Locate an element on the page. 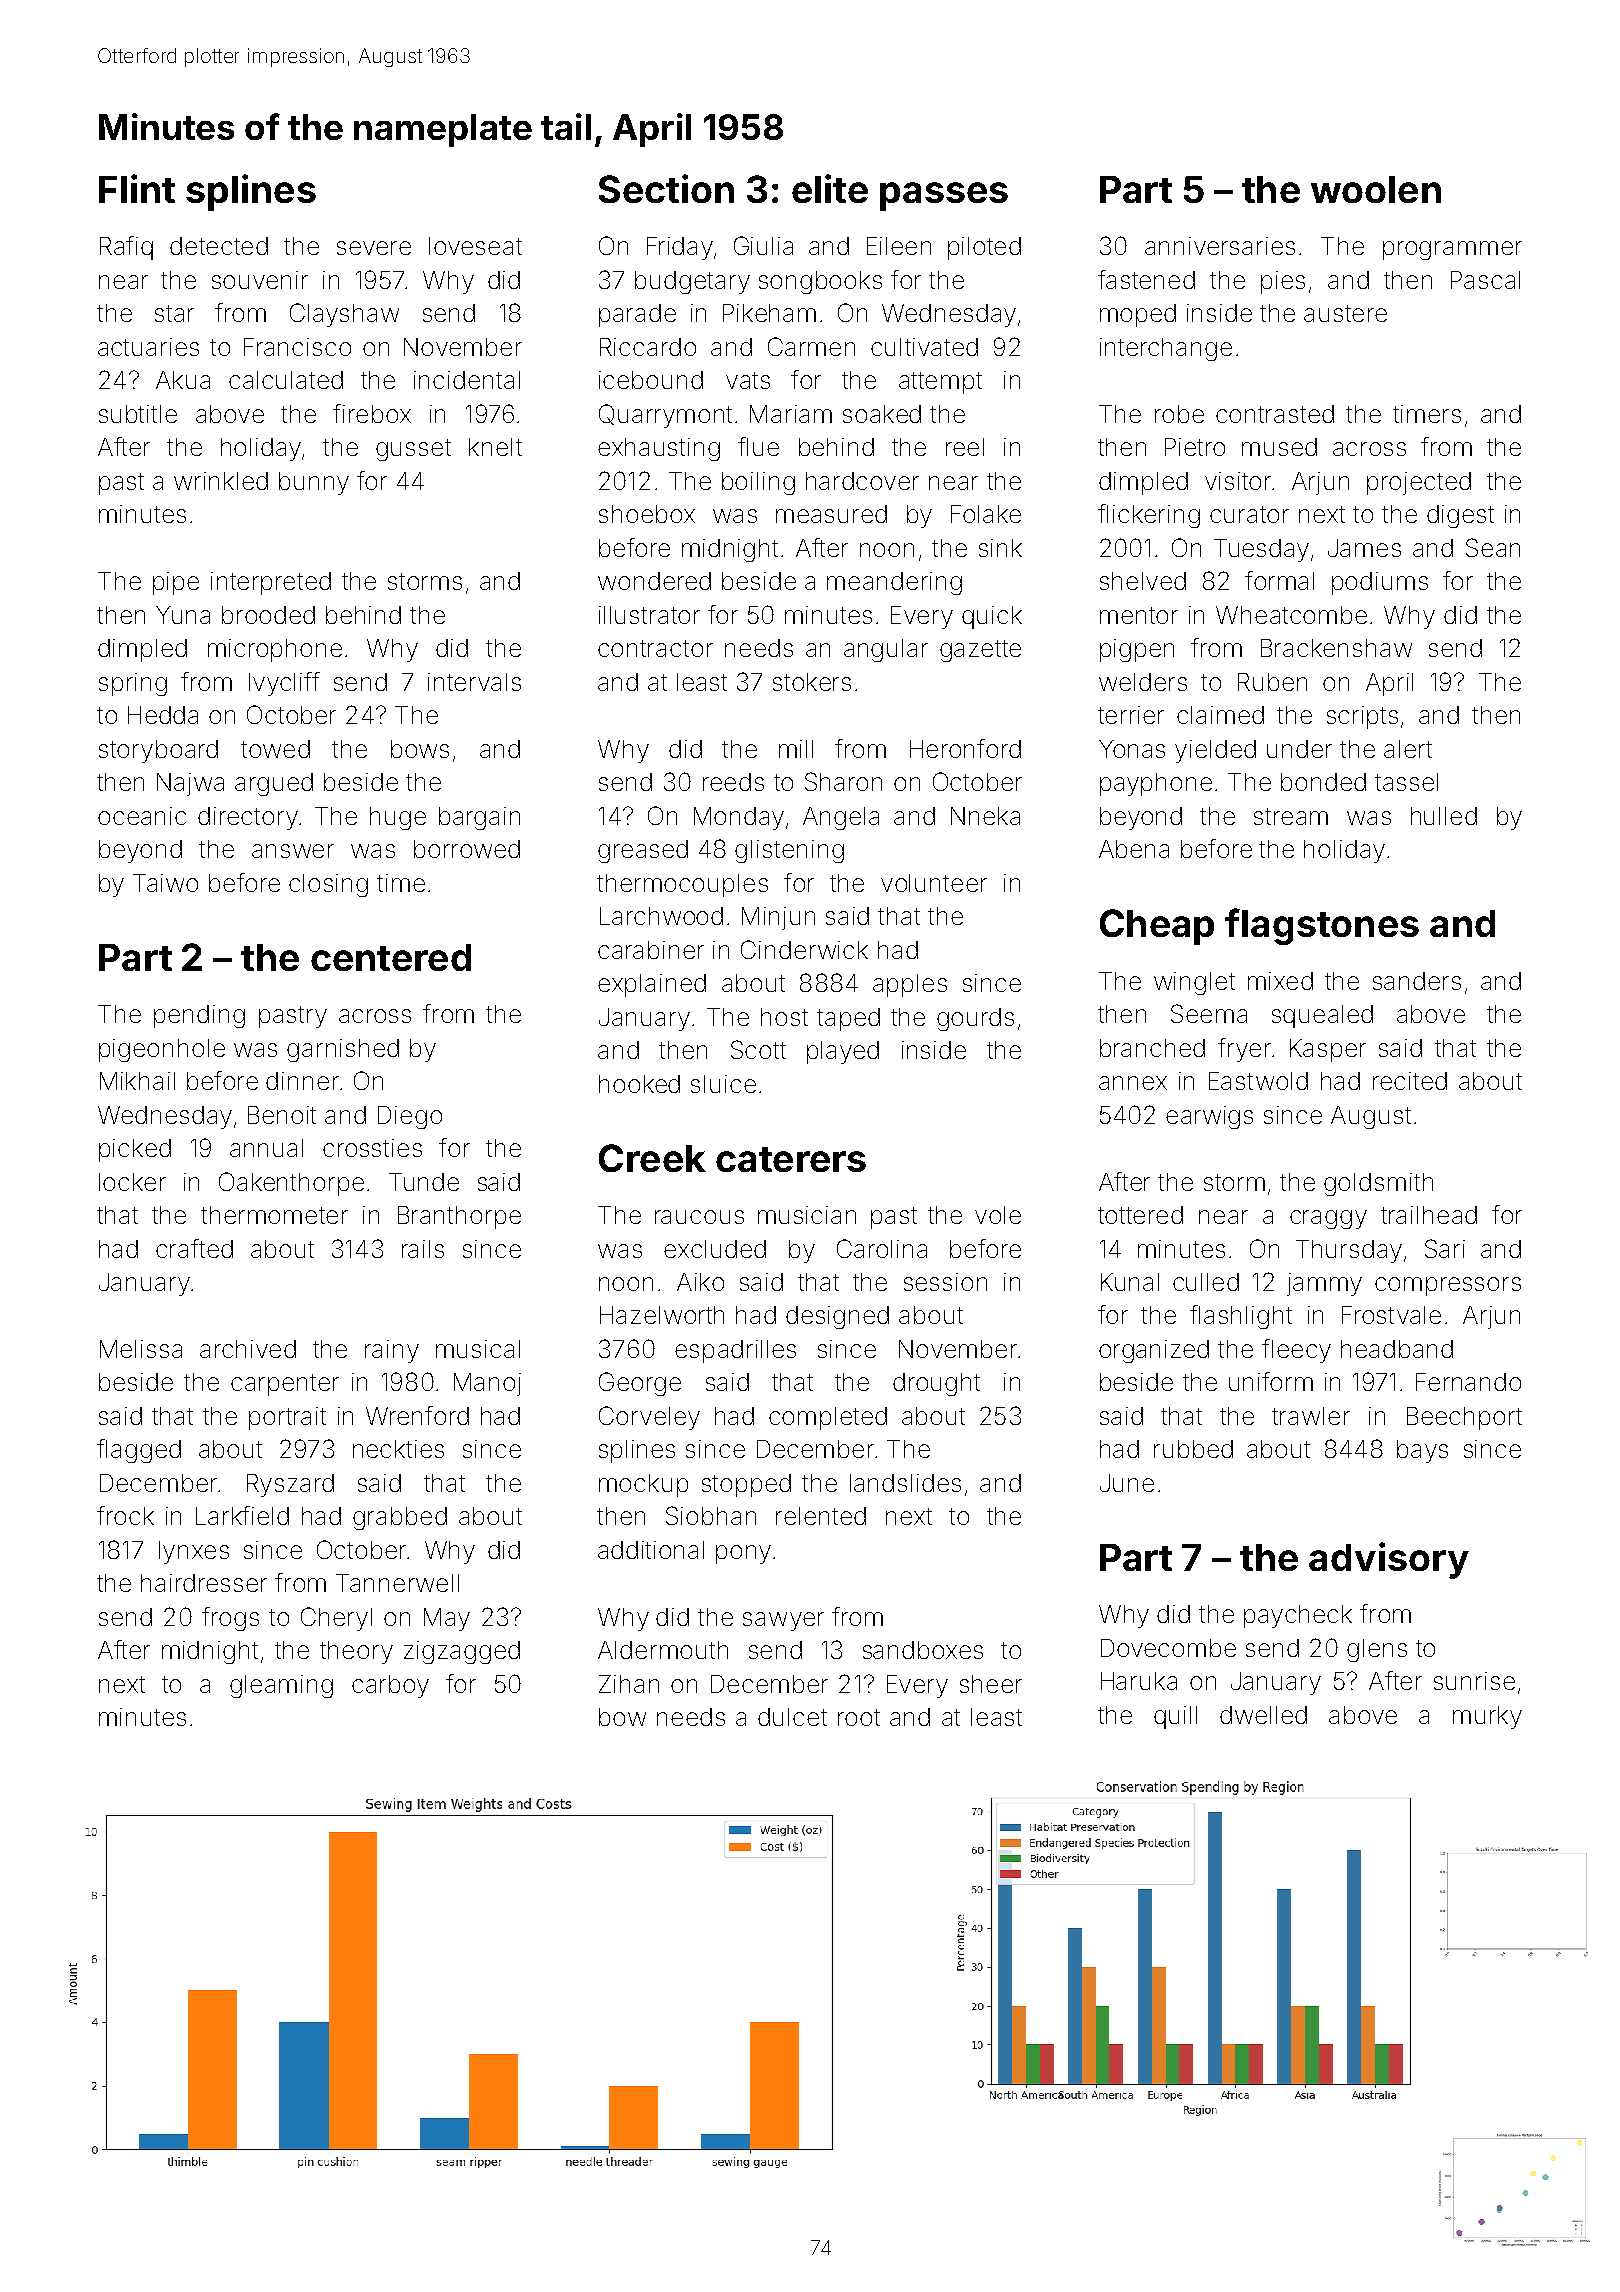  gleaming is located at coordinates (281, 1686).
